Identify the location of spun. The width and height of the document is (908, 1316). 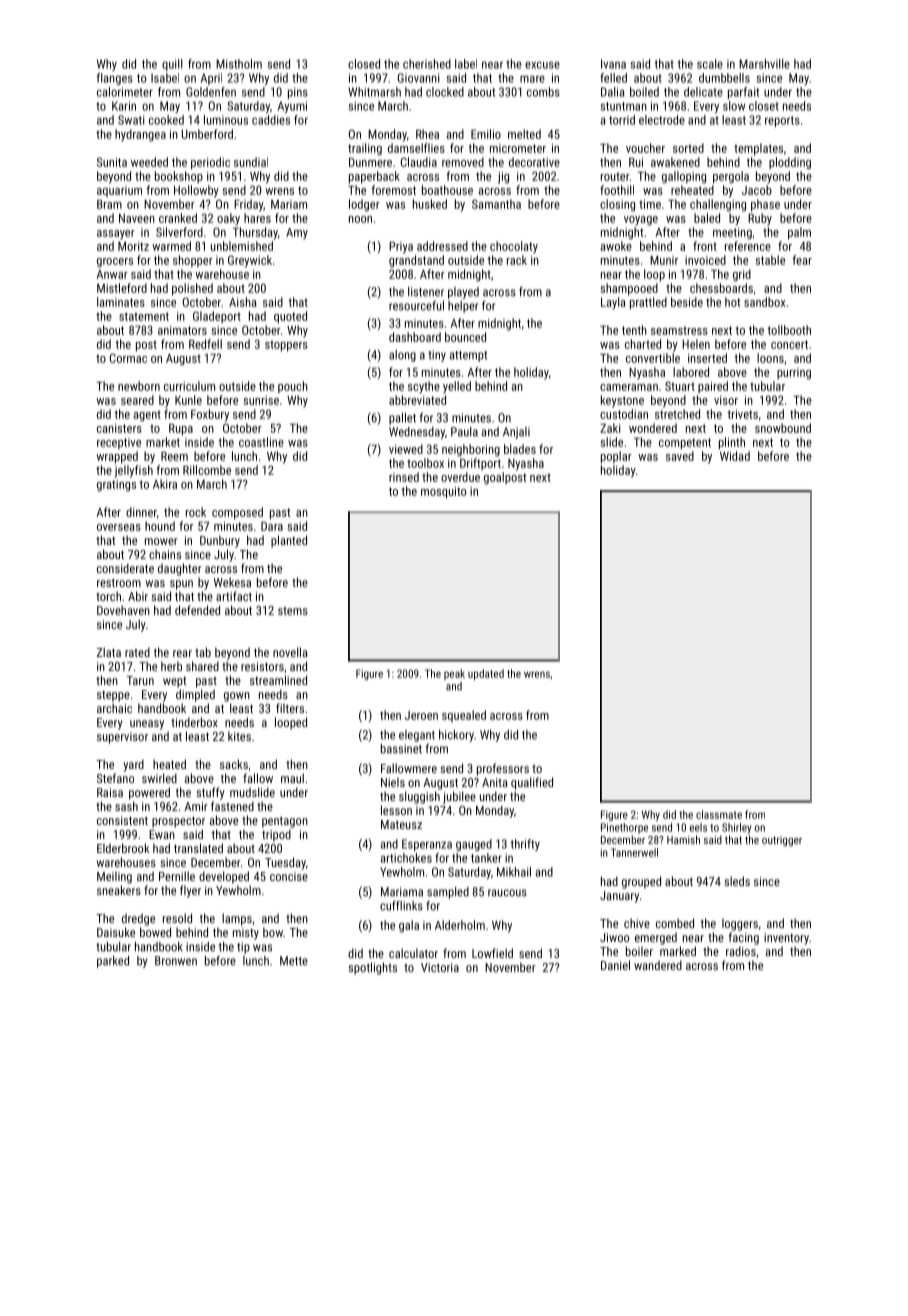
(181, 585).
